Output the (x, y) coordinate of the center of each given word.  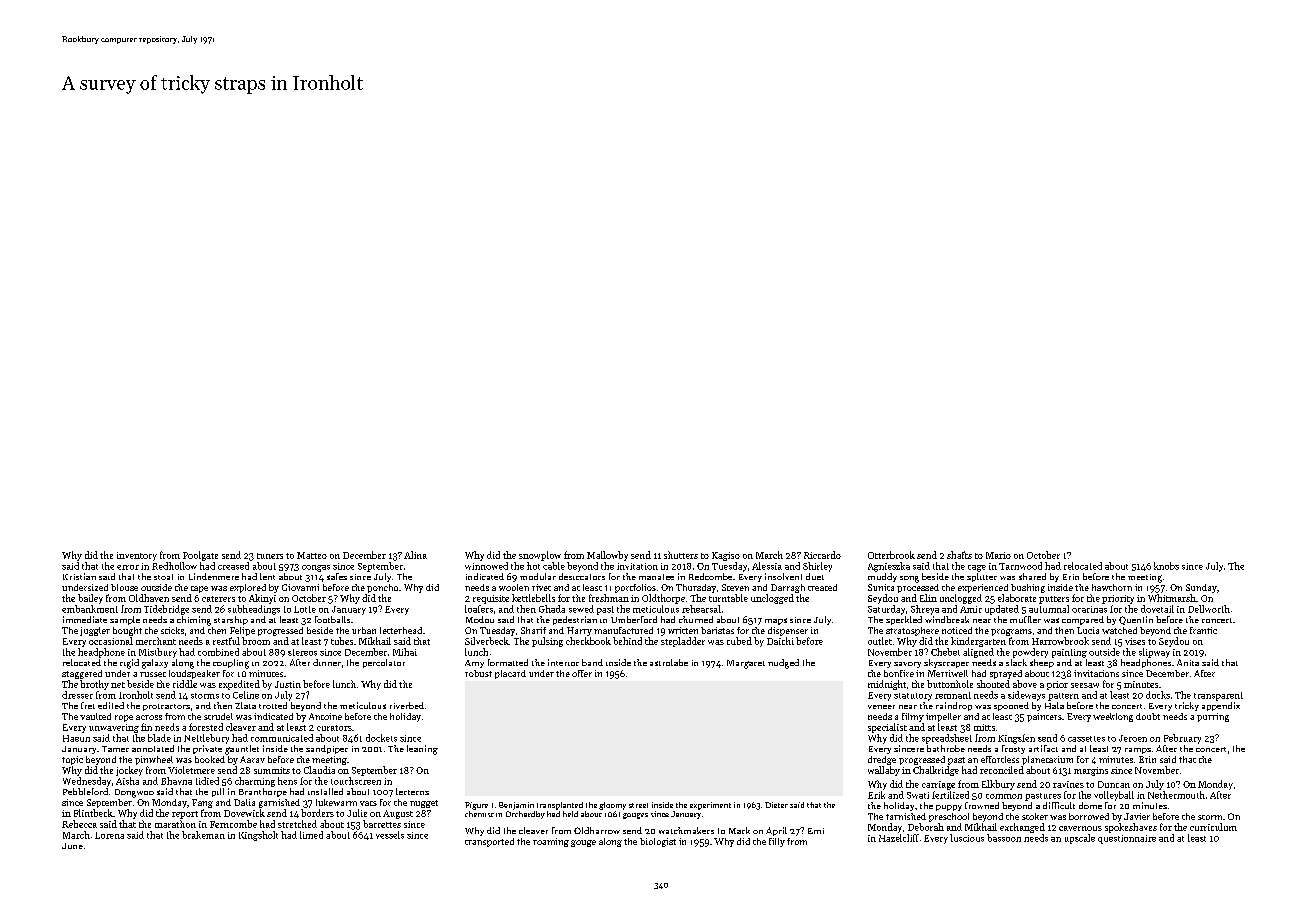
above (1025, 684)
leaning (422, 750)
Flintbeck (93, 813)
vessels (390, 835)
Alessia (767, 566)
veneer (881, 707)
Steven (735, 587)
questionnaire (1127, 839)
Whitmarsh (1172, 598)
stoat (163, 577)
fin (146, 727)
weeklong (1113, 717)
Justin (288, 684)
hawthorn (1112, 587)
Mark (739, 830)
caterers (218, 599)
